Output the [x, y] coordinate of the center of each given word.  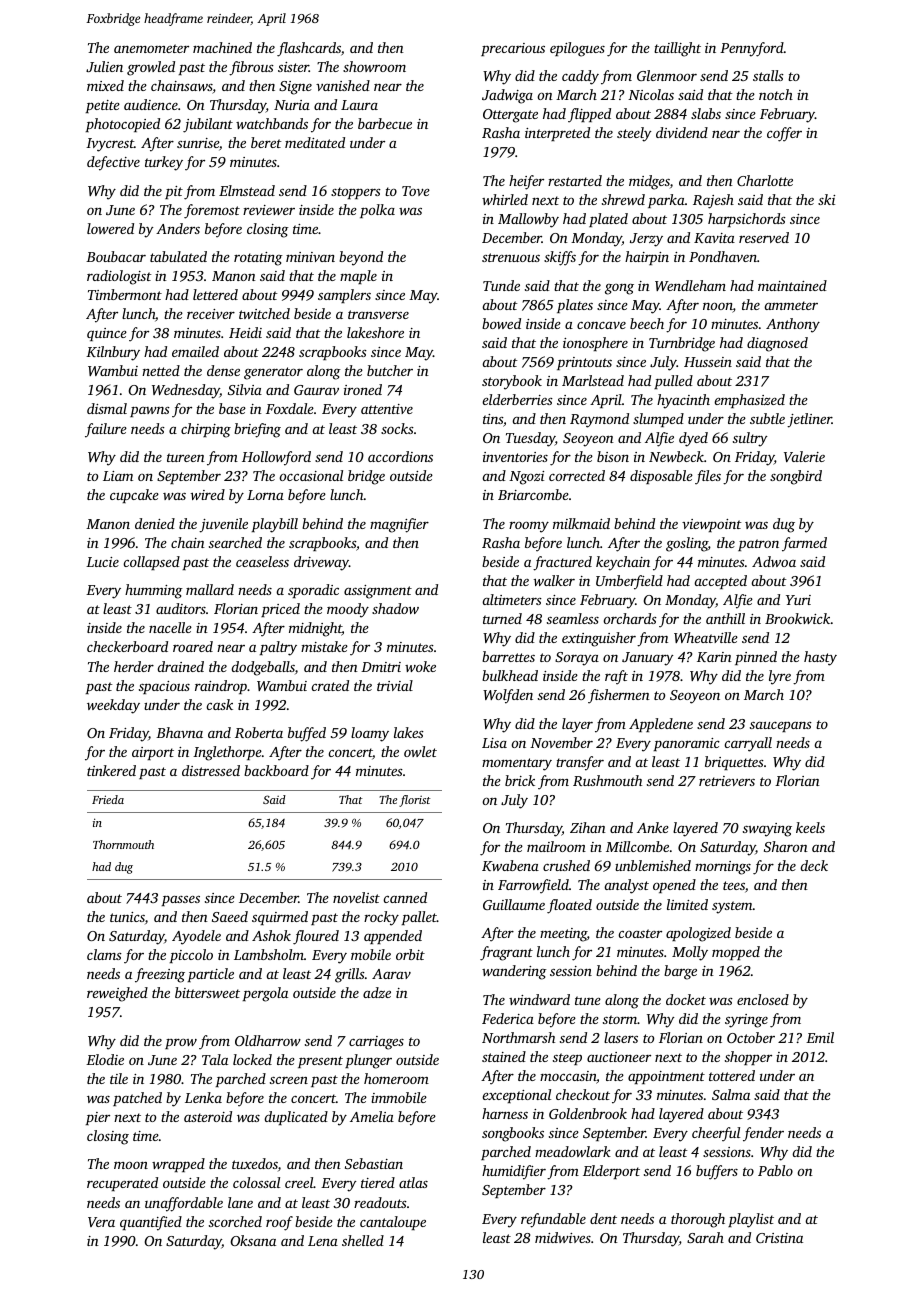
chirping [206, 430]
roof [279, 1223]
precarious [513, 49]
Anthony [793, 325]
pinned [756, 658]
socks [397, 428]
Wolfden [508, 696]
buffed [307, 734]
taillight [677, 49]
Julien [104, 66]
